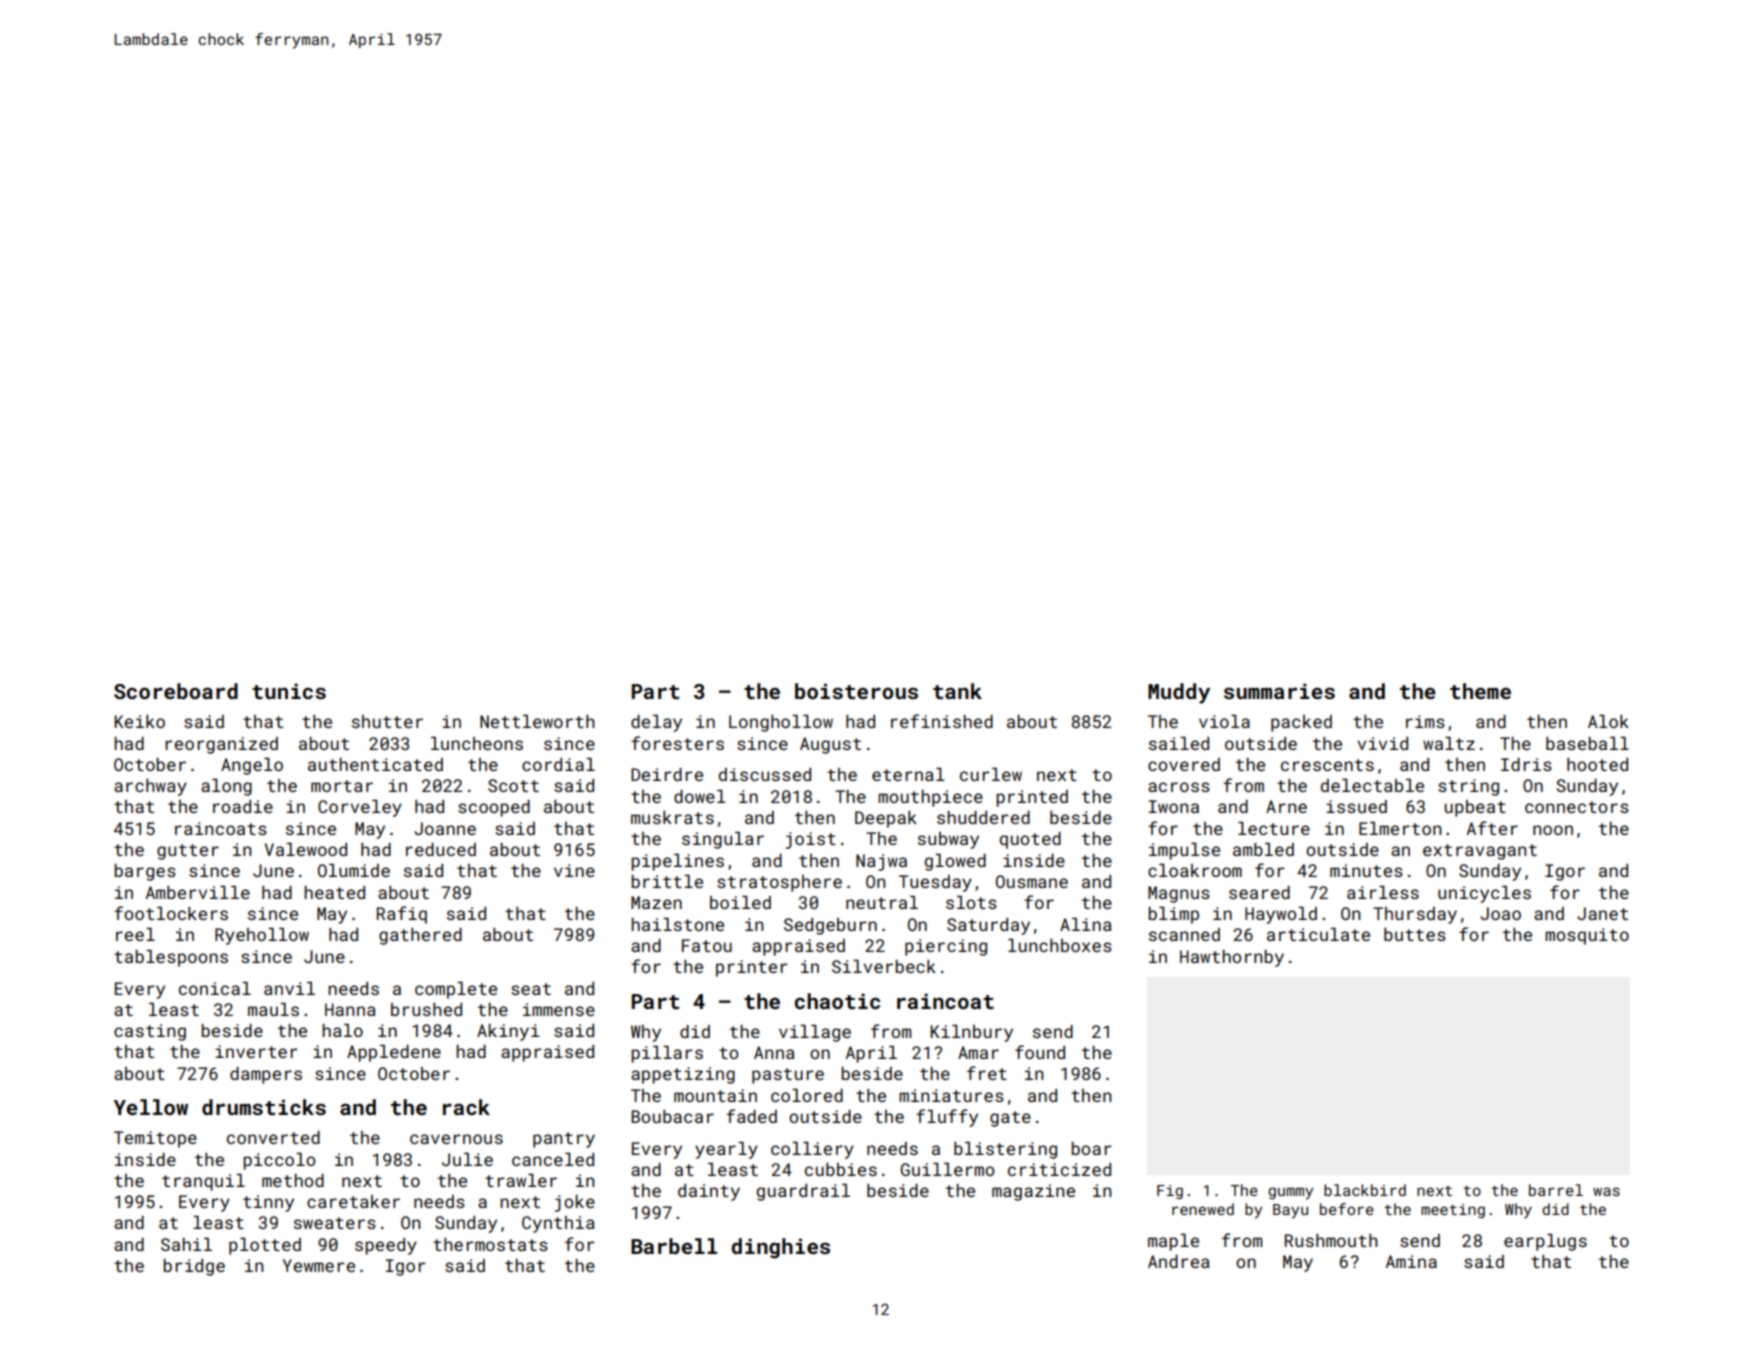  Describe the element at coordinates (1356, 806) in the screenshot. I see `issued` at that location.
